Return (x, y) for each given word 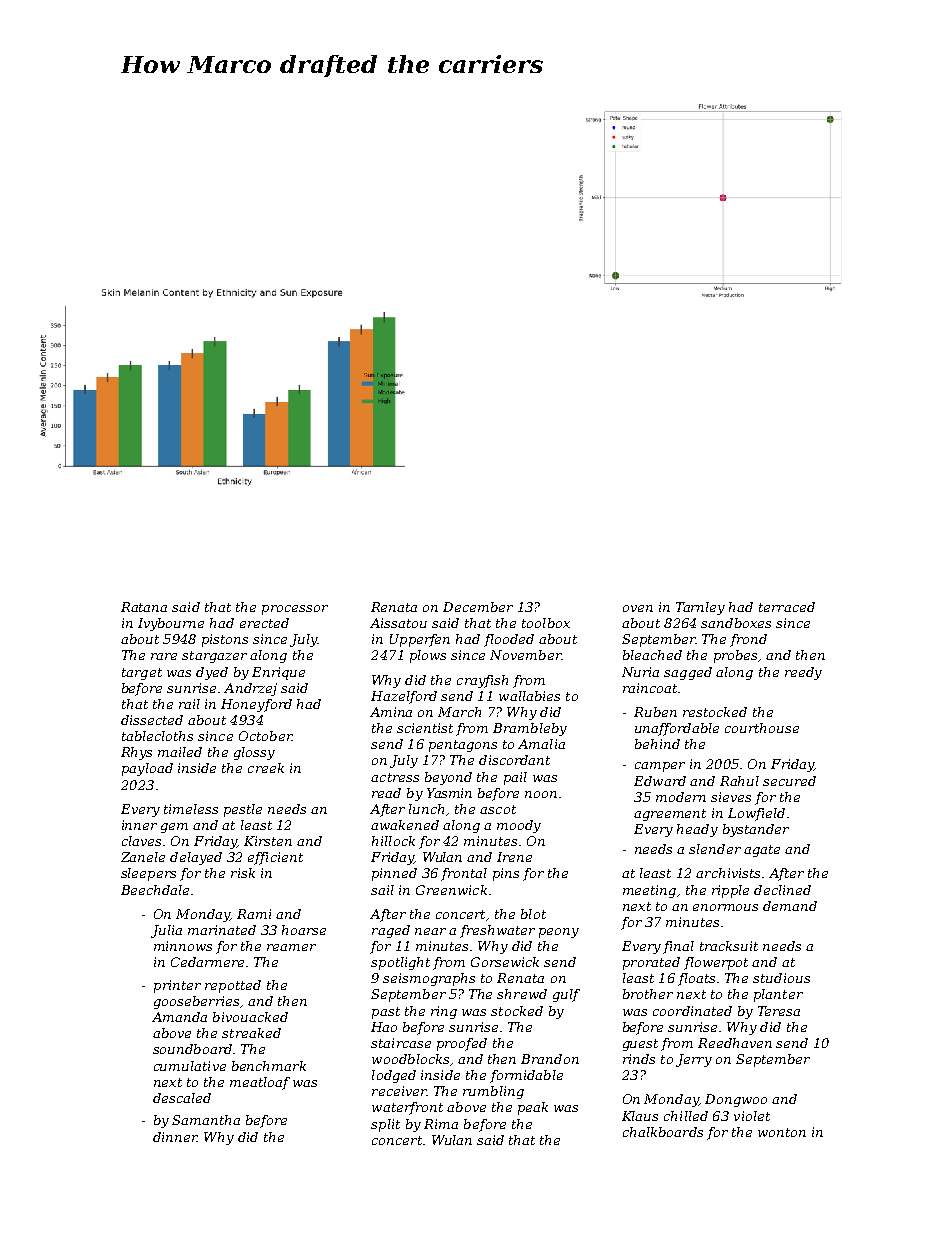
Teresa (779, 1011)
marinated (222, 930)
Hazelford (404, 697)
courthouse (762, 728)
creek (266, 768)
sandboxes (736, 623)
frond (748, 640)
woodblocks (410, 1059)
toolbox (546, 623)
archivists (728, 873)
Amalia (541, 744)
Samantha (206, 1120)
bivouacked (250, 1017)
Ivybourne (171, 624)
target (142, 674)
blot (533, 914)
